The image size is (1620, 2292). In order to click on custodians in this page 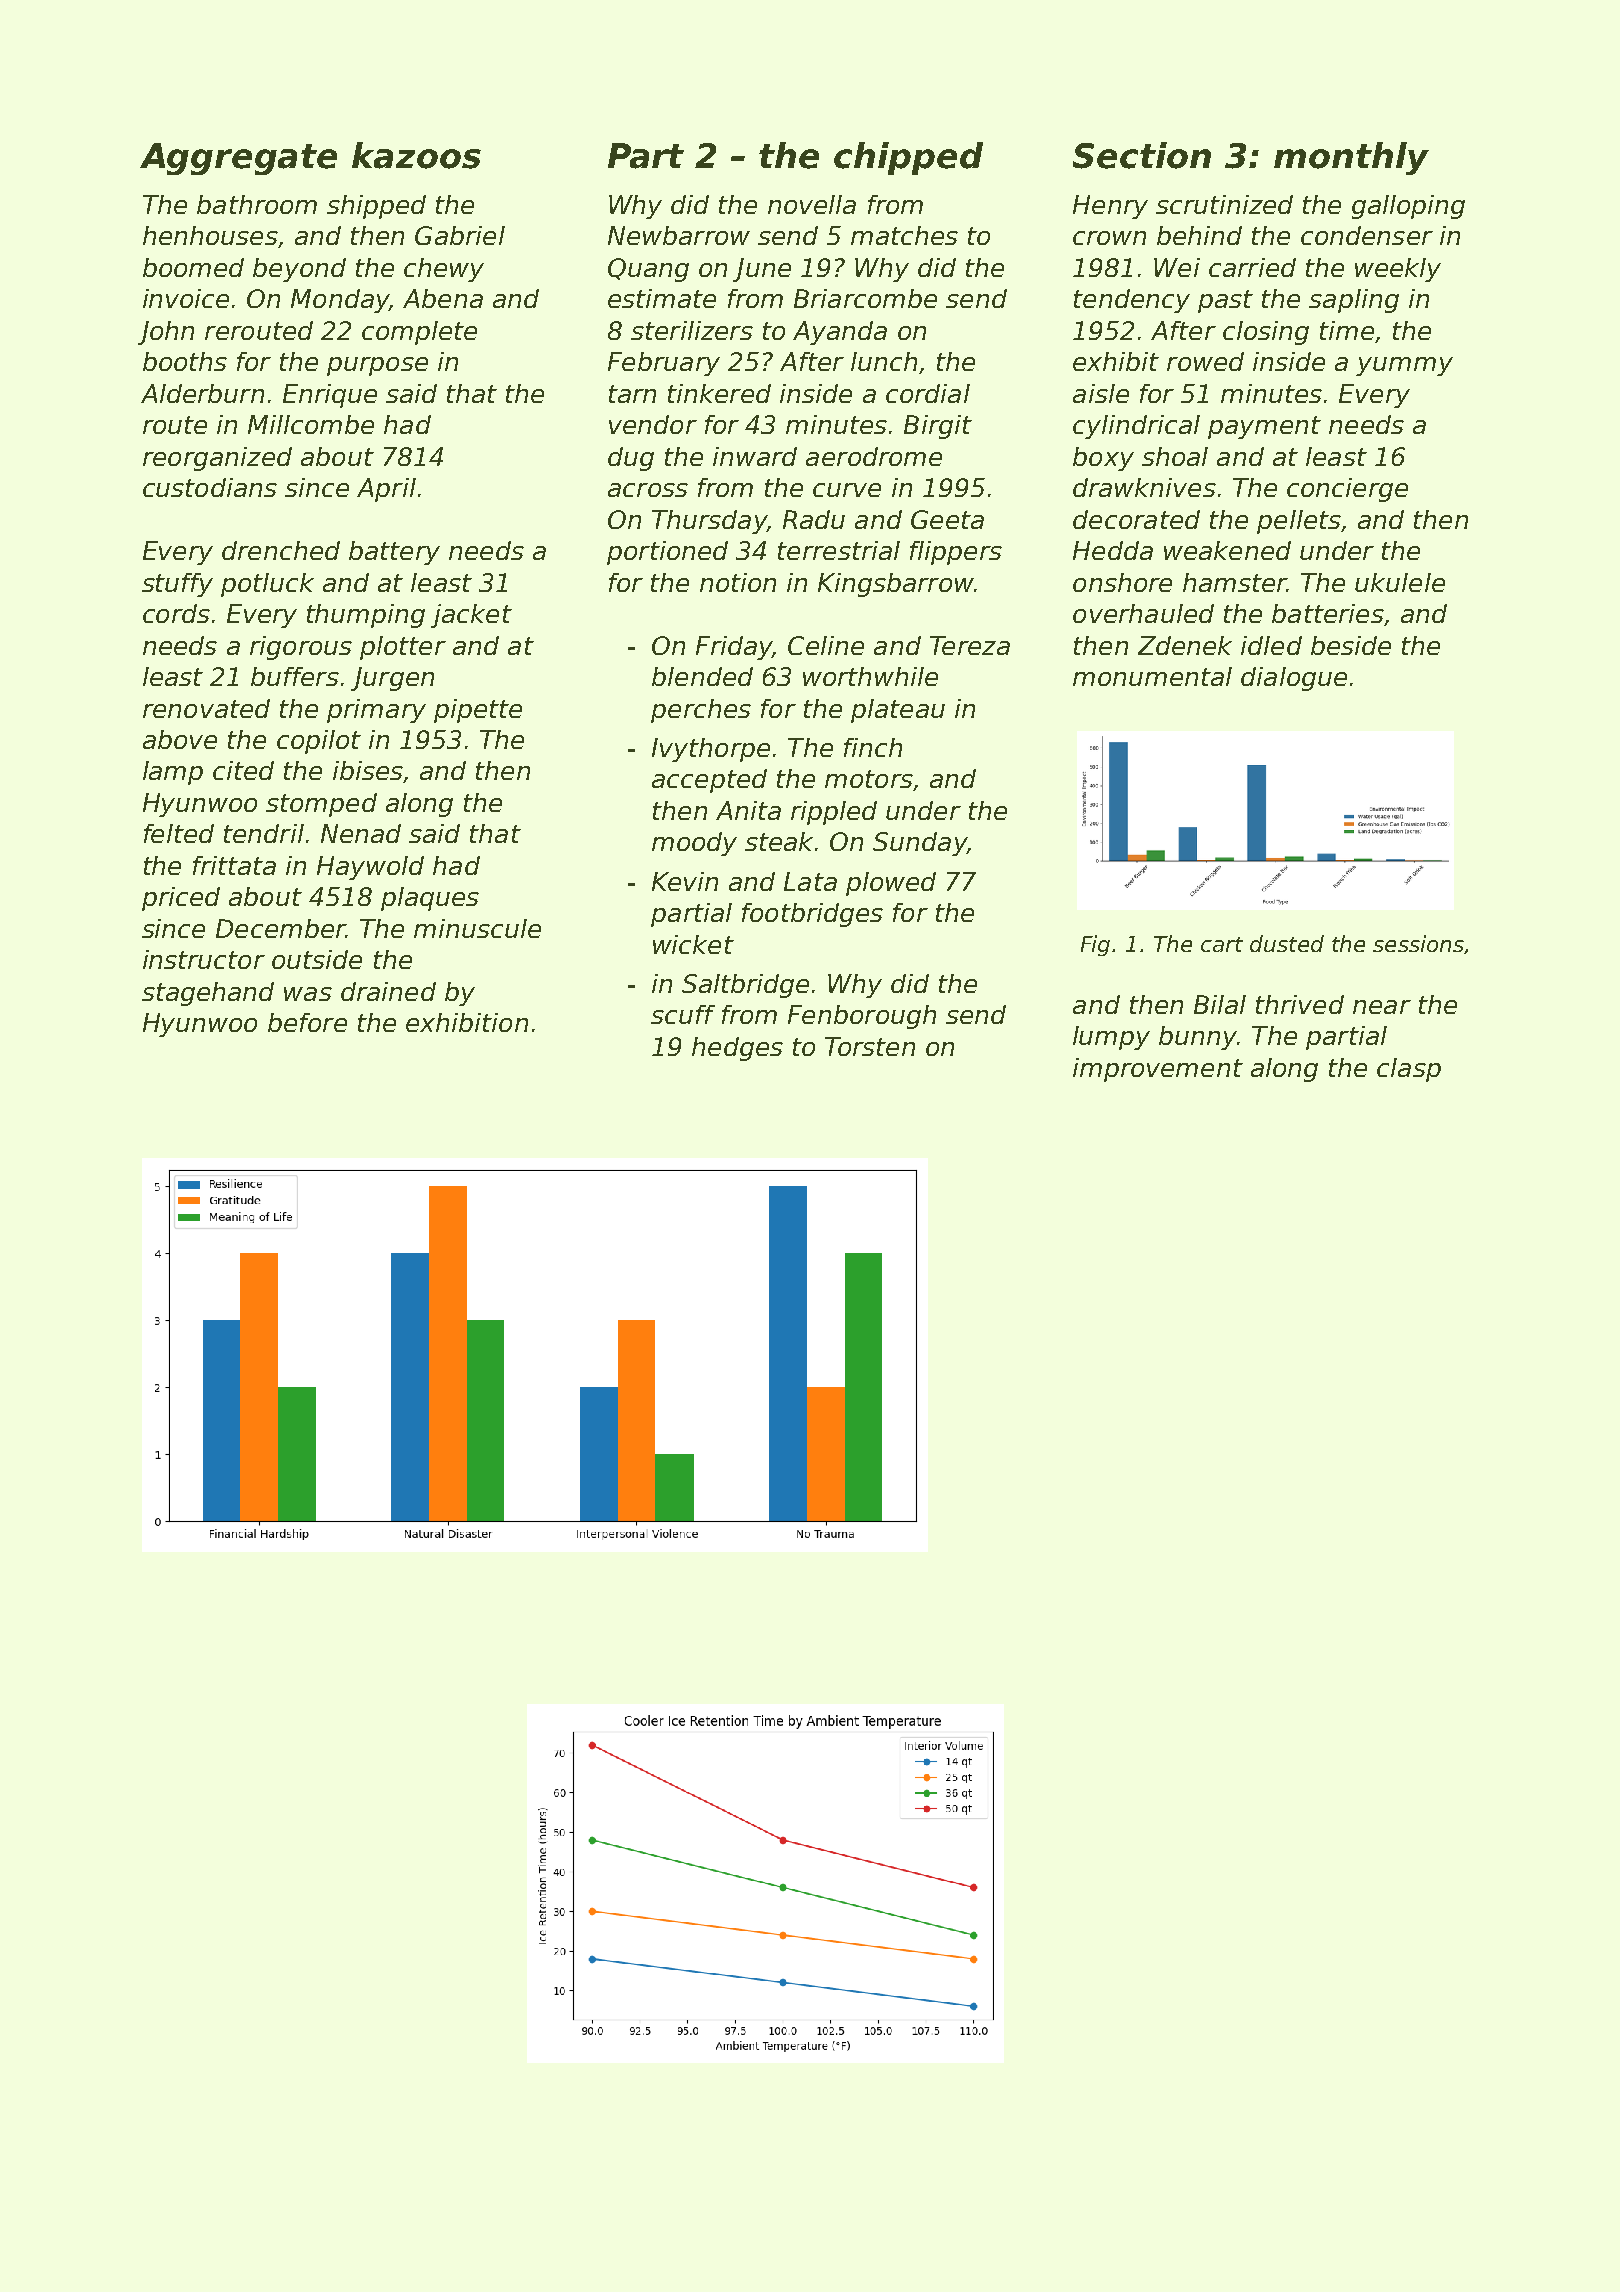, I will do `click(210, 487)`.
